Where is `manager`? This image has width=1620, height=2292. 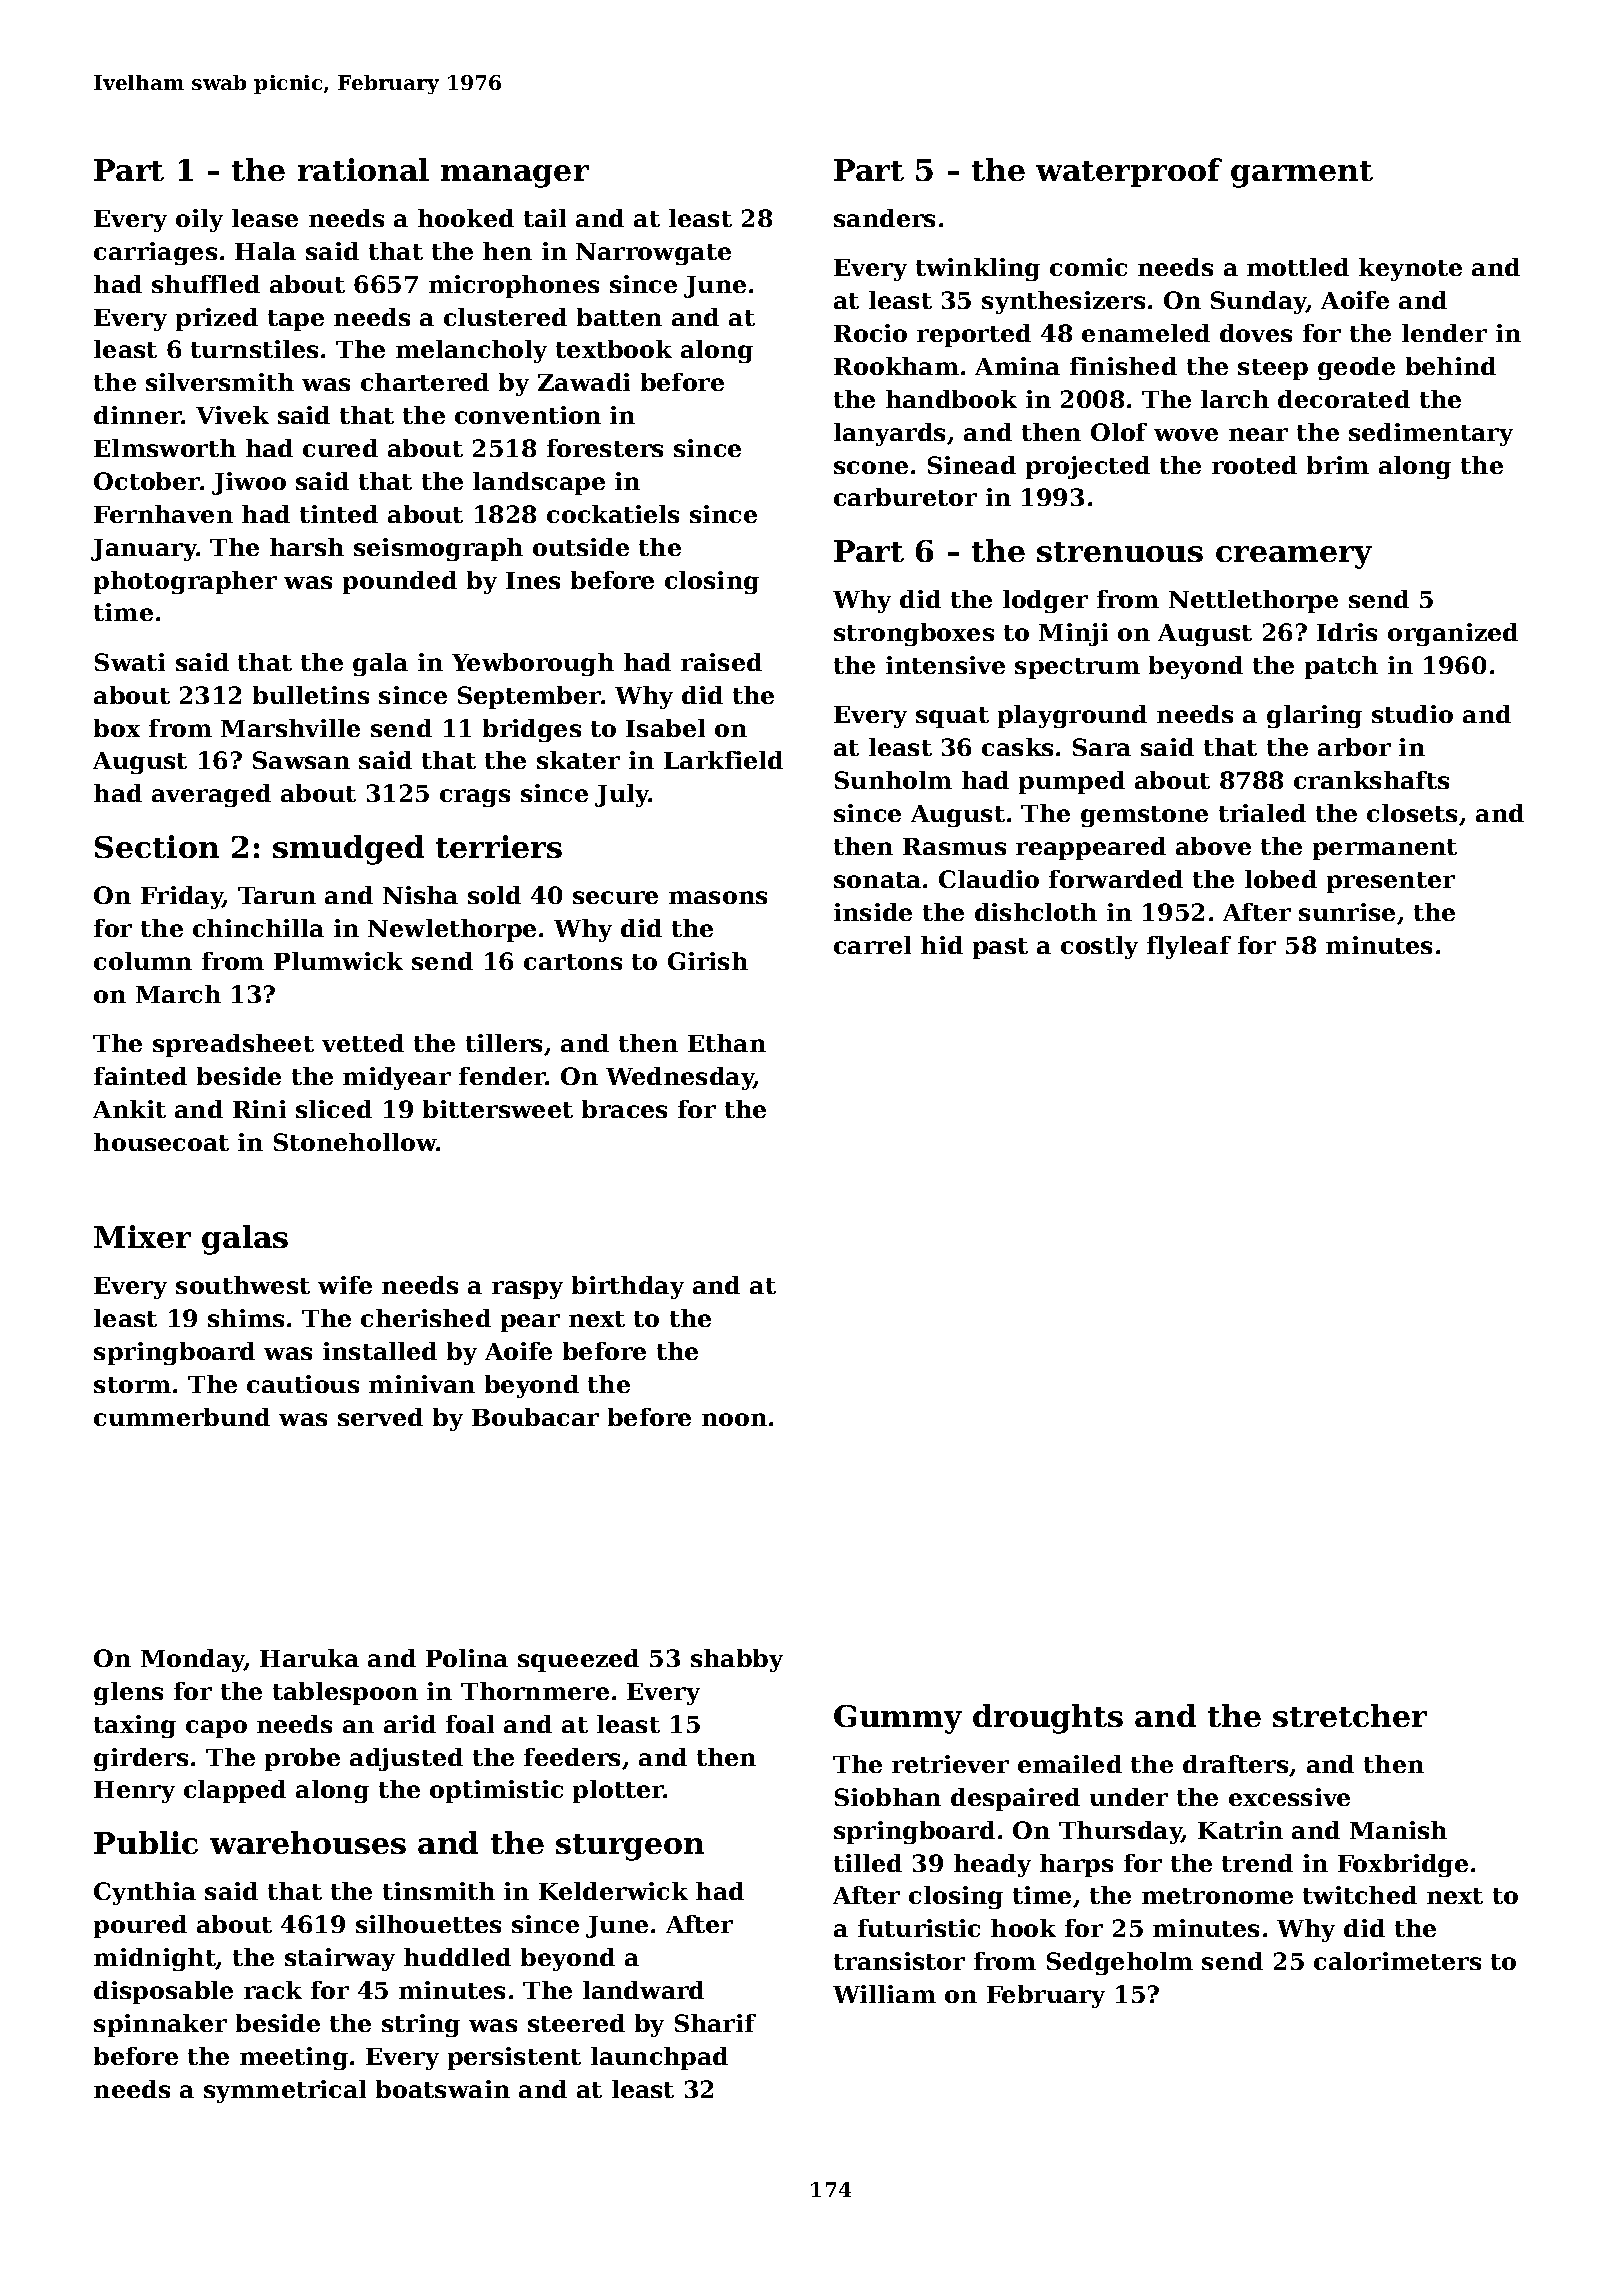 manager is located at coordinates (515, 176).
